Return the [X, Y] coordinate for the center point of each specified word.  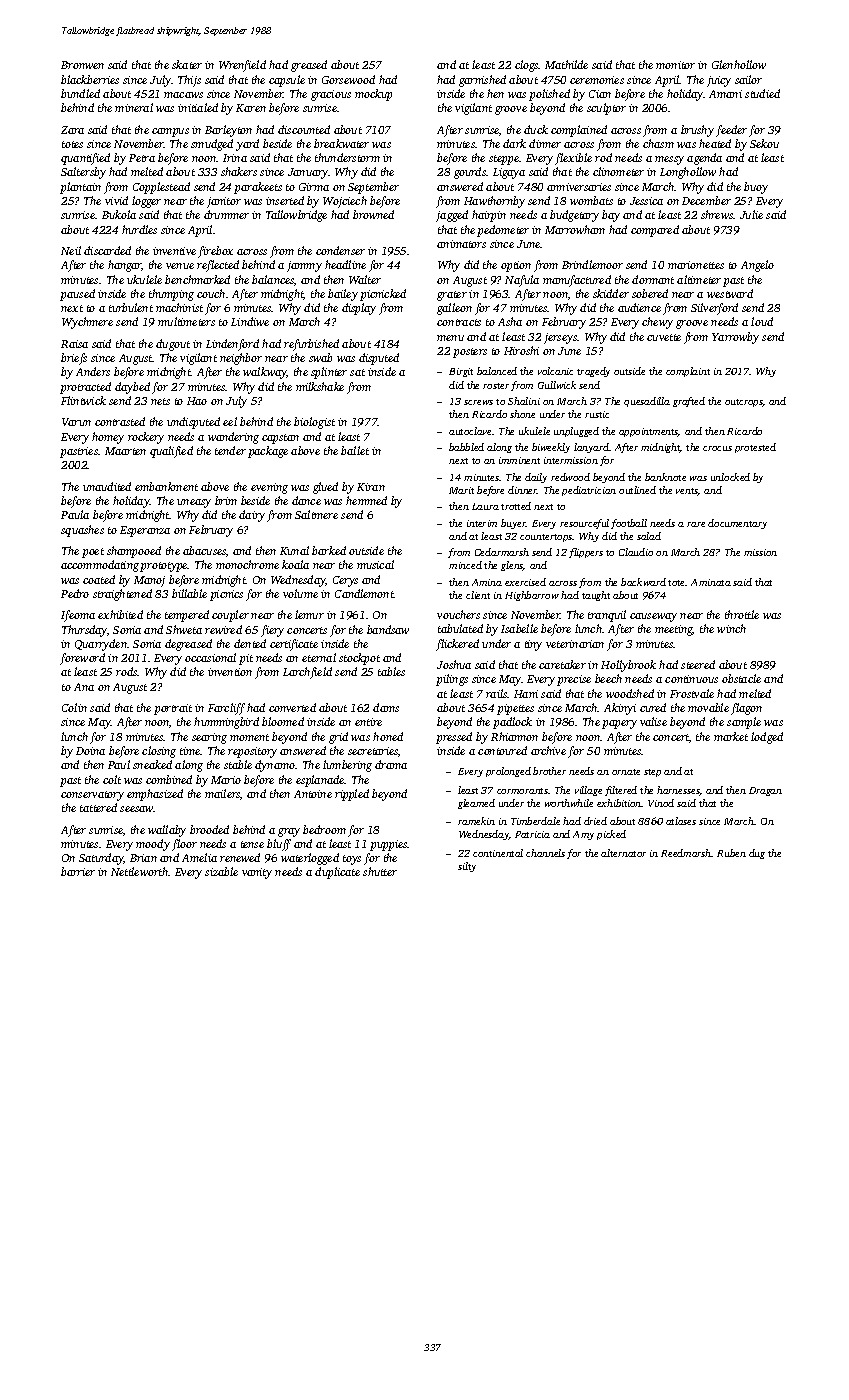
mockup [373, 95]
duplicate [337, 873]
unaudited [107, 486]
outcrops [744, 403]
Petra [142, 158]
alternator [623, 853]
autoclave [471, 431]
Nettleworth [139, 871]
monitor [675, 65]
